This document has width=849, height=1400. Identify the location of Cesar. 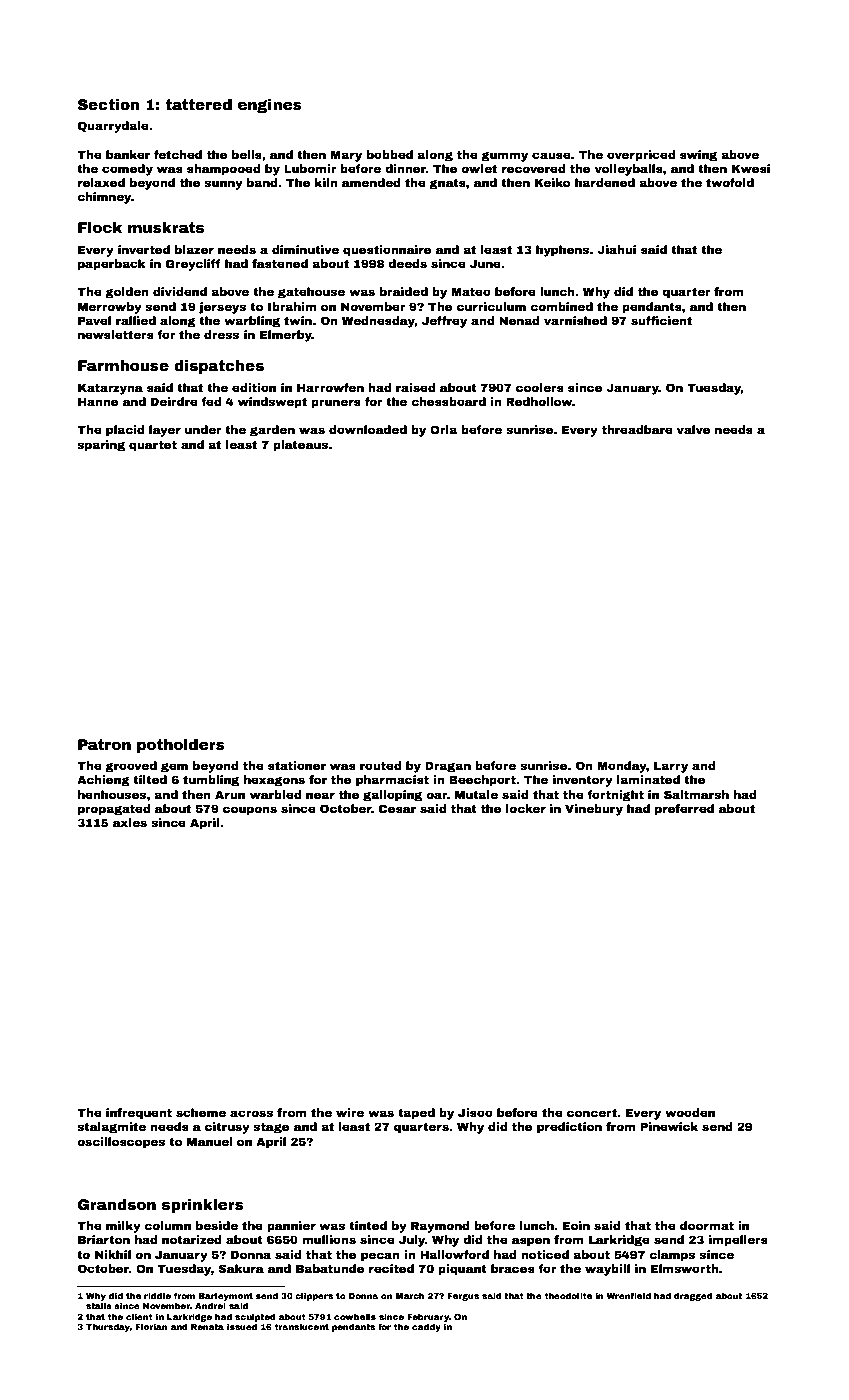
(397, 808).
